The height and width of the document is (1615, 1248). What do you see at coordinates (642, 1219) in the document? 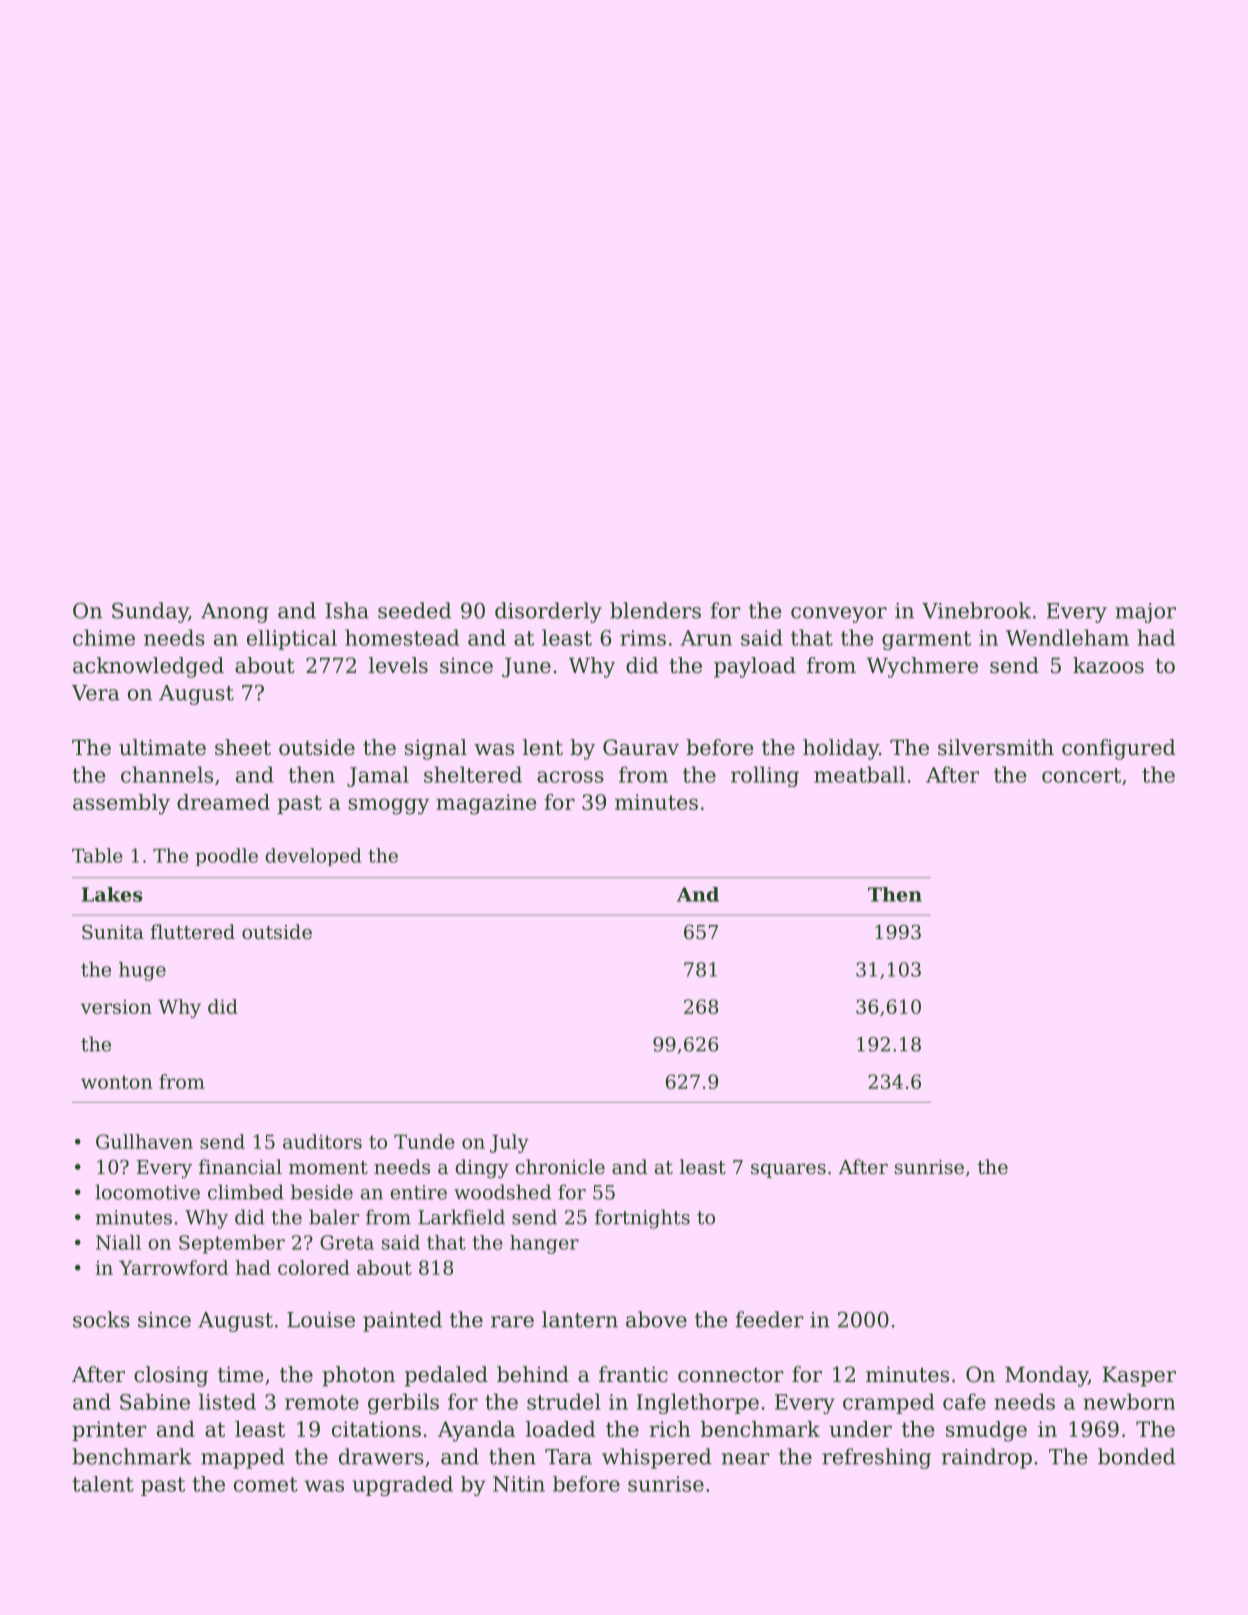
I see `fortnights` at bounding box center [642, 1219].
